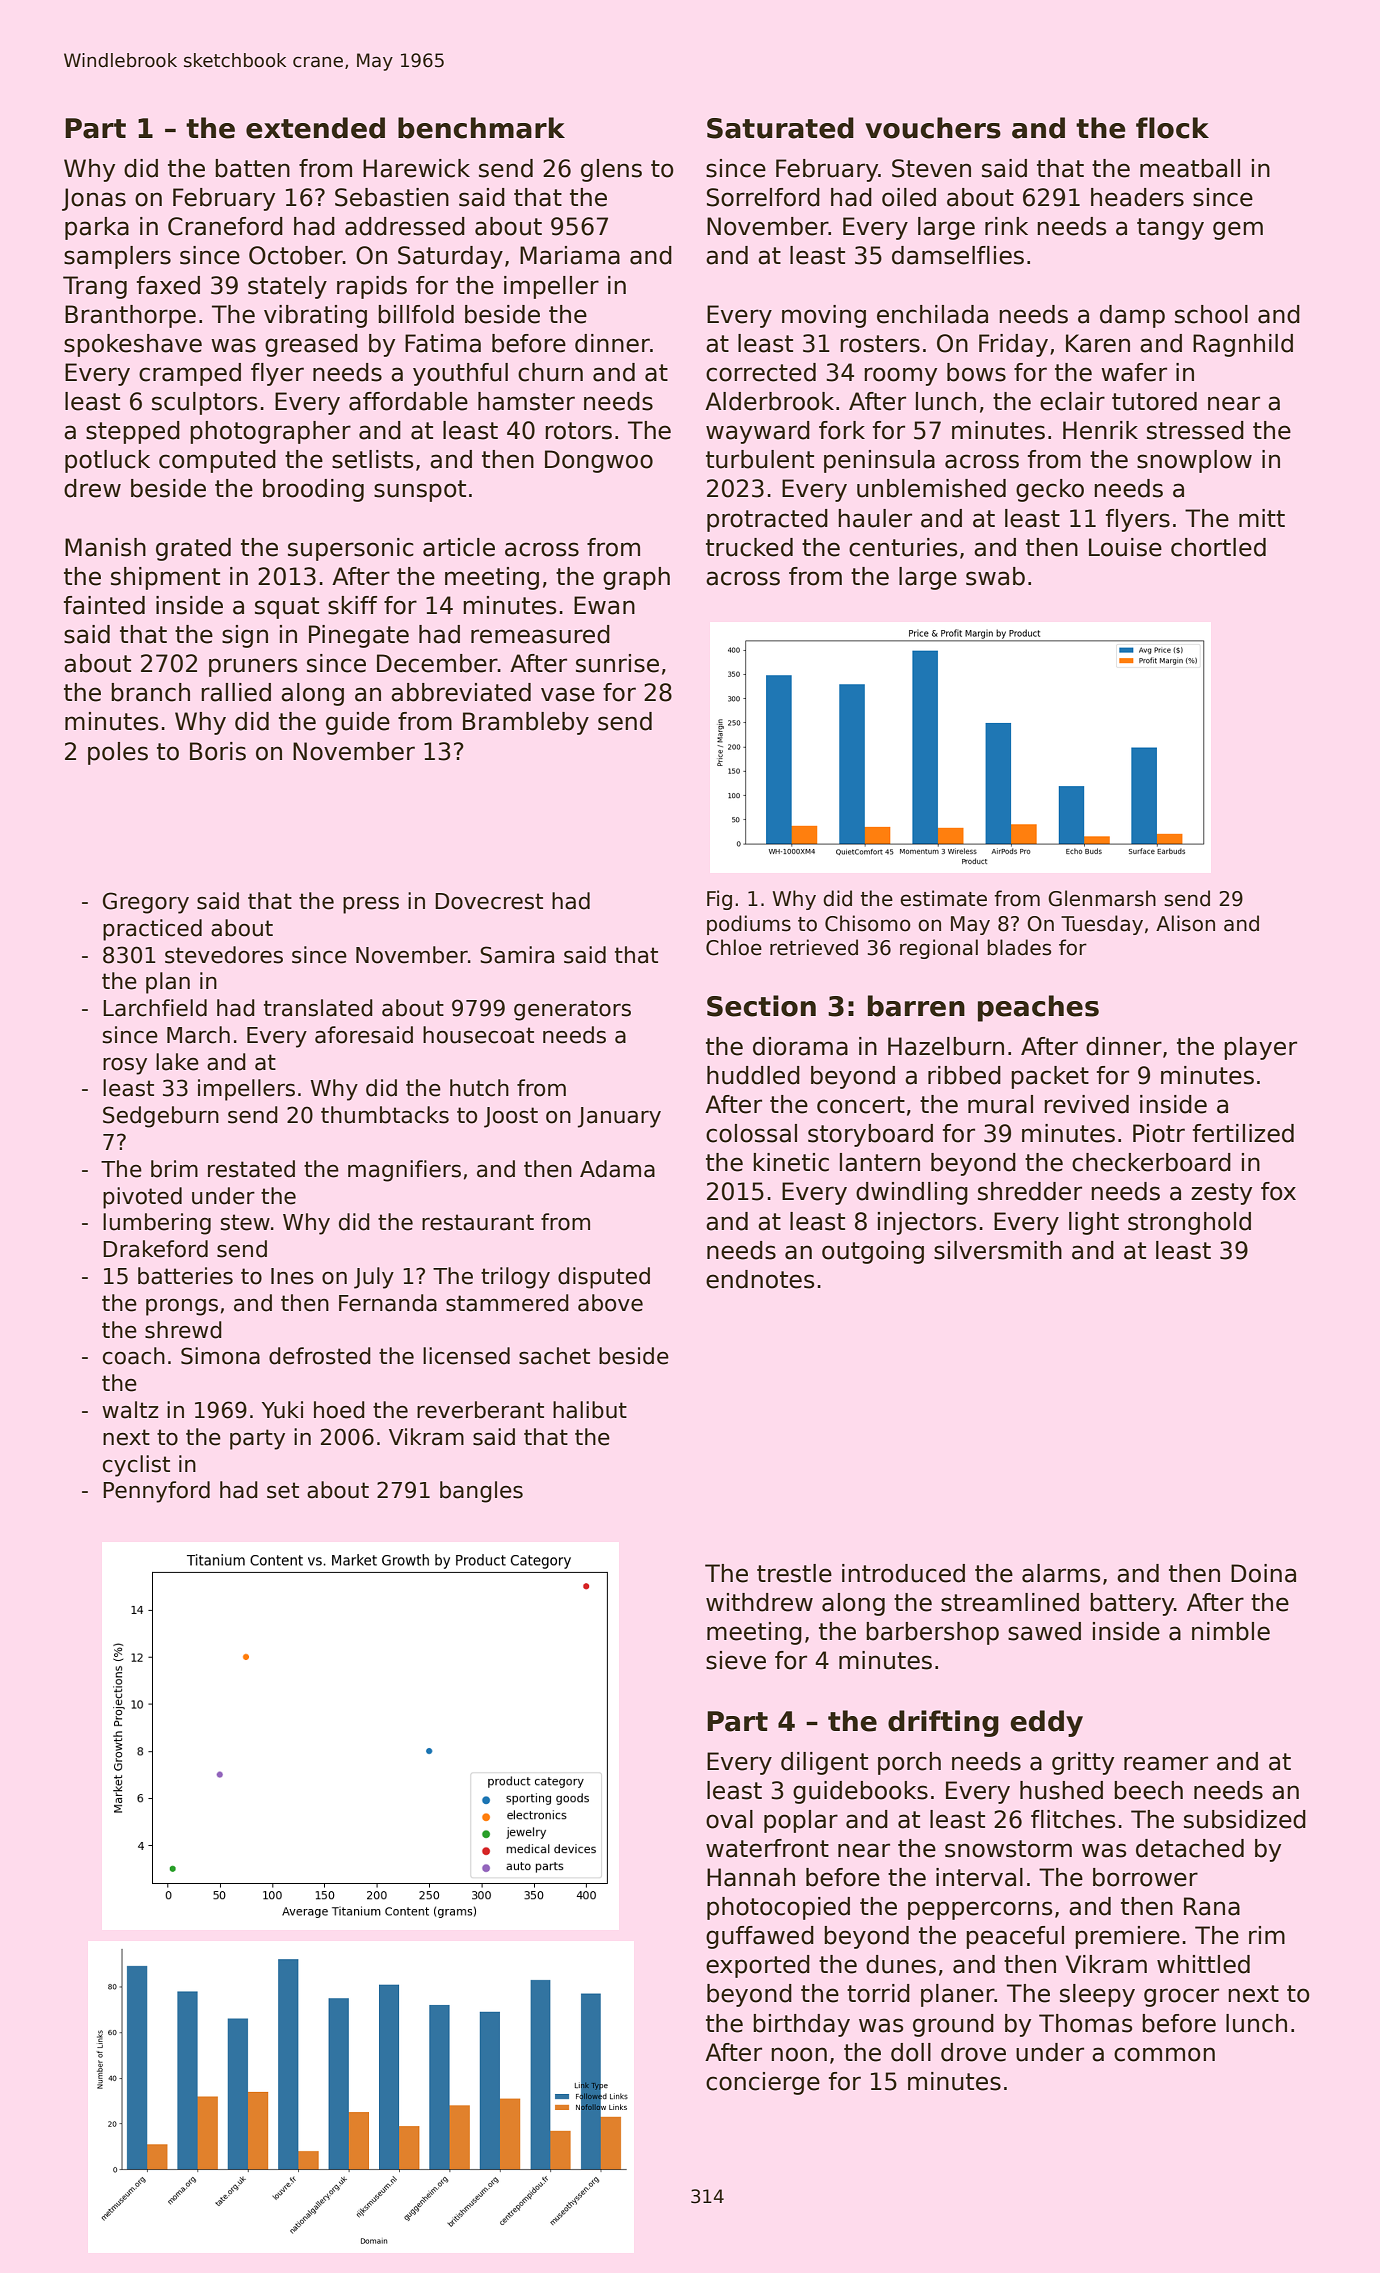 This document has height=2273, width=1380. Describe the element at coordinates (481, 1492) in the document. I see `bangles` at that location.
